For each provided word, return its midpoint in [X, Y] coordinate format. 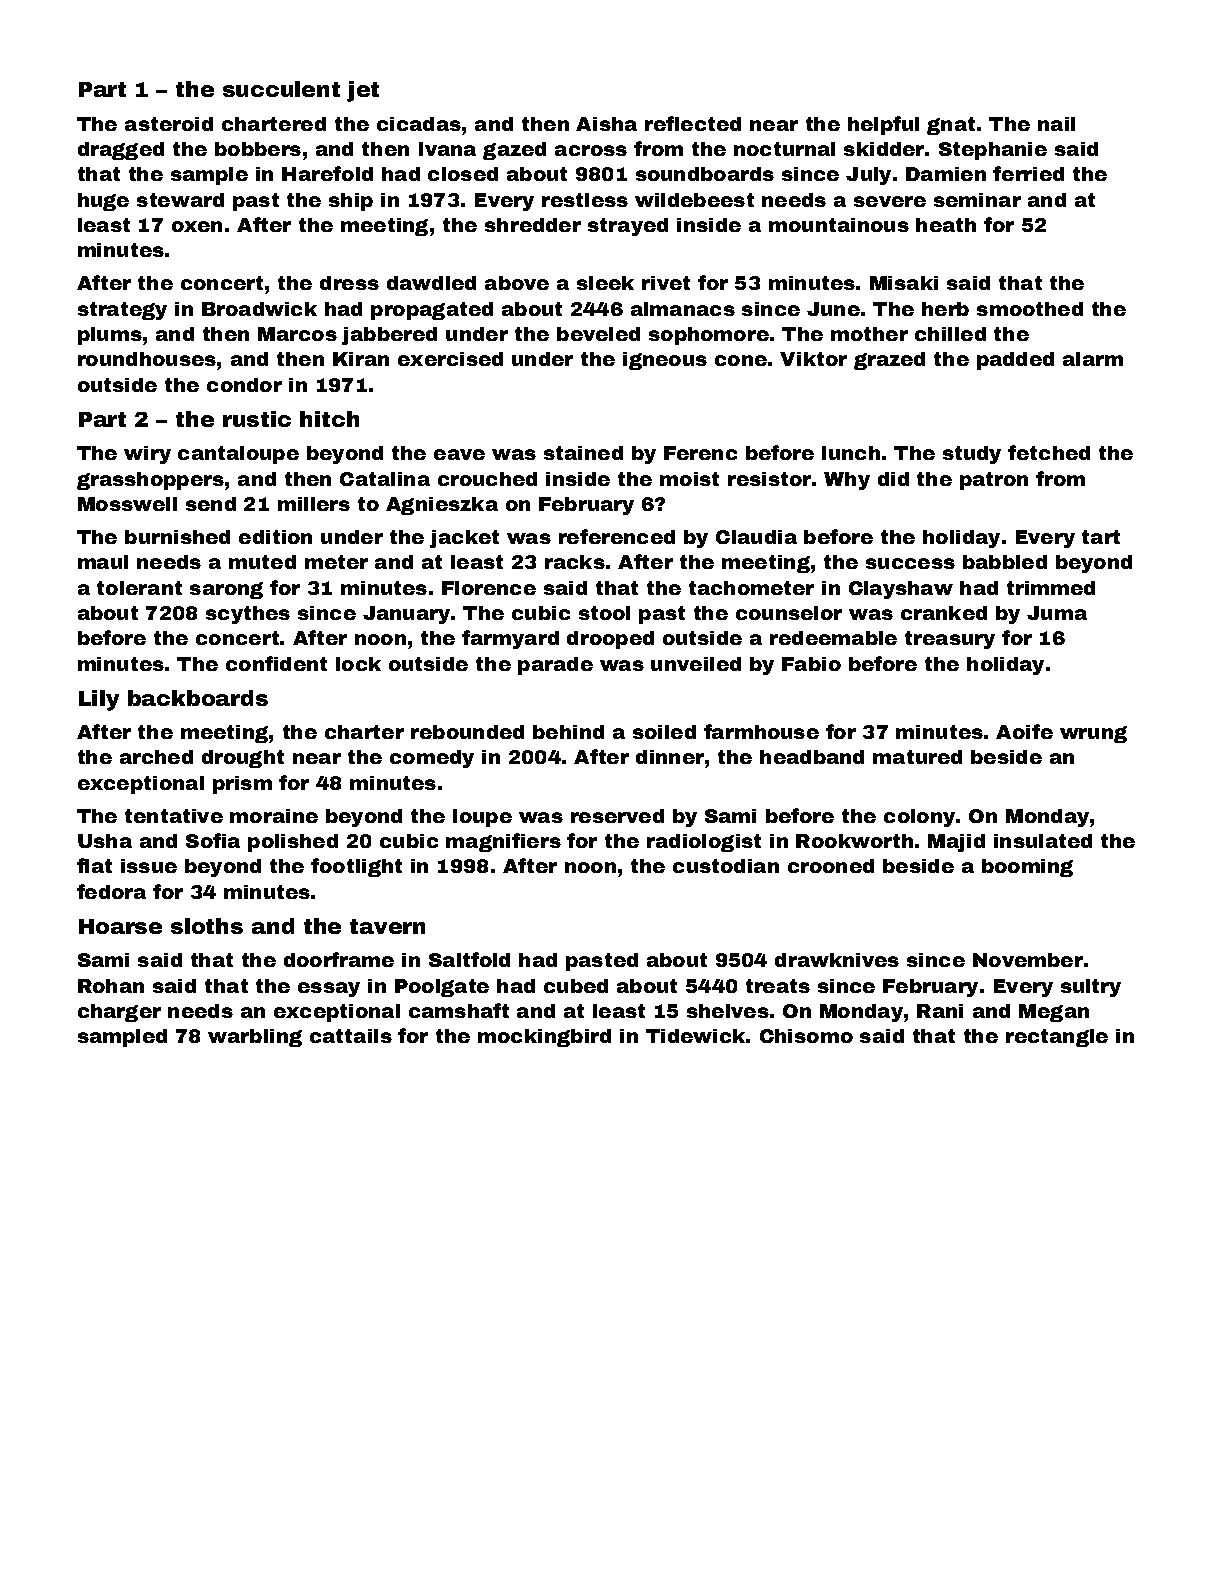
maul [103, 562]
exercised [450, 359]
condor [244, 385]
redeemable [833, 638]
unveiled [696, 664]
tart [1101, 537]
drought [243, 759]
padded [1015, 361]
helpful [883, 125]
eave [459, 454]
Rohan [111, 986]
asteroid [169, 124]
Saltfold [469, 959]
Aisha [606, 124]
